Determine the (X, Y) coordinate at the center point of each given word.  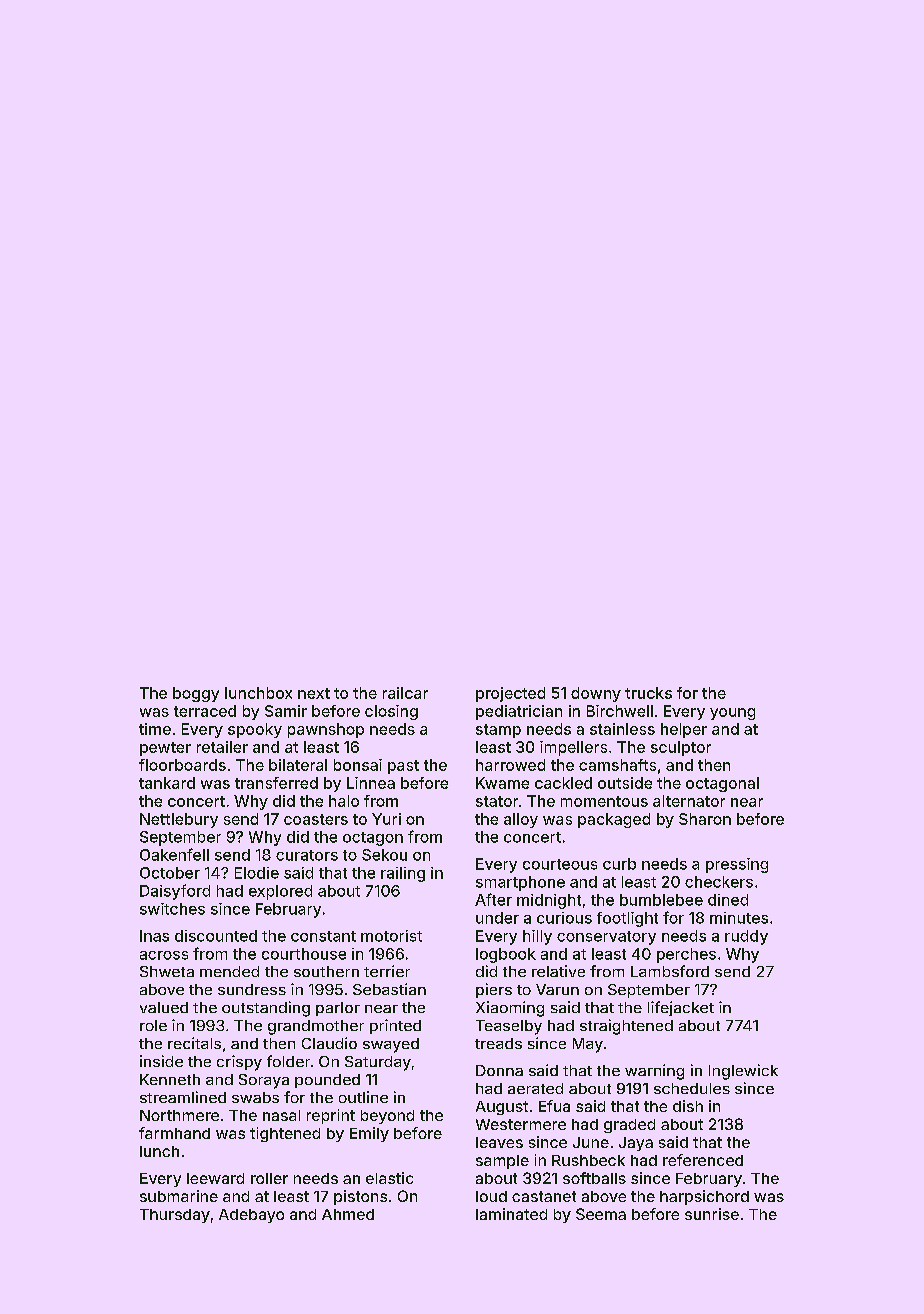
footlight (627, 919)
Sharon (705, 819)
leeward (215, 1178)
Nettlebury (179, 820)
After (493, 899)
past (403, 767)
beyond (387, 1117)
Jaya (636, 1144)
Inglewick (743, 1072)
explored (280, 892)
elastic (389, 1178)
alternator (689, 801)
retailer (222, 747)
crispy (239, 1063)
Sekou (384, 855)
